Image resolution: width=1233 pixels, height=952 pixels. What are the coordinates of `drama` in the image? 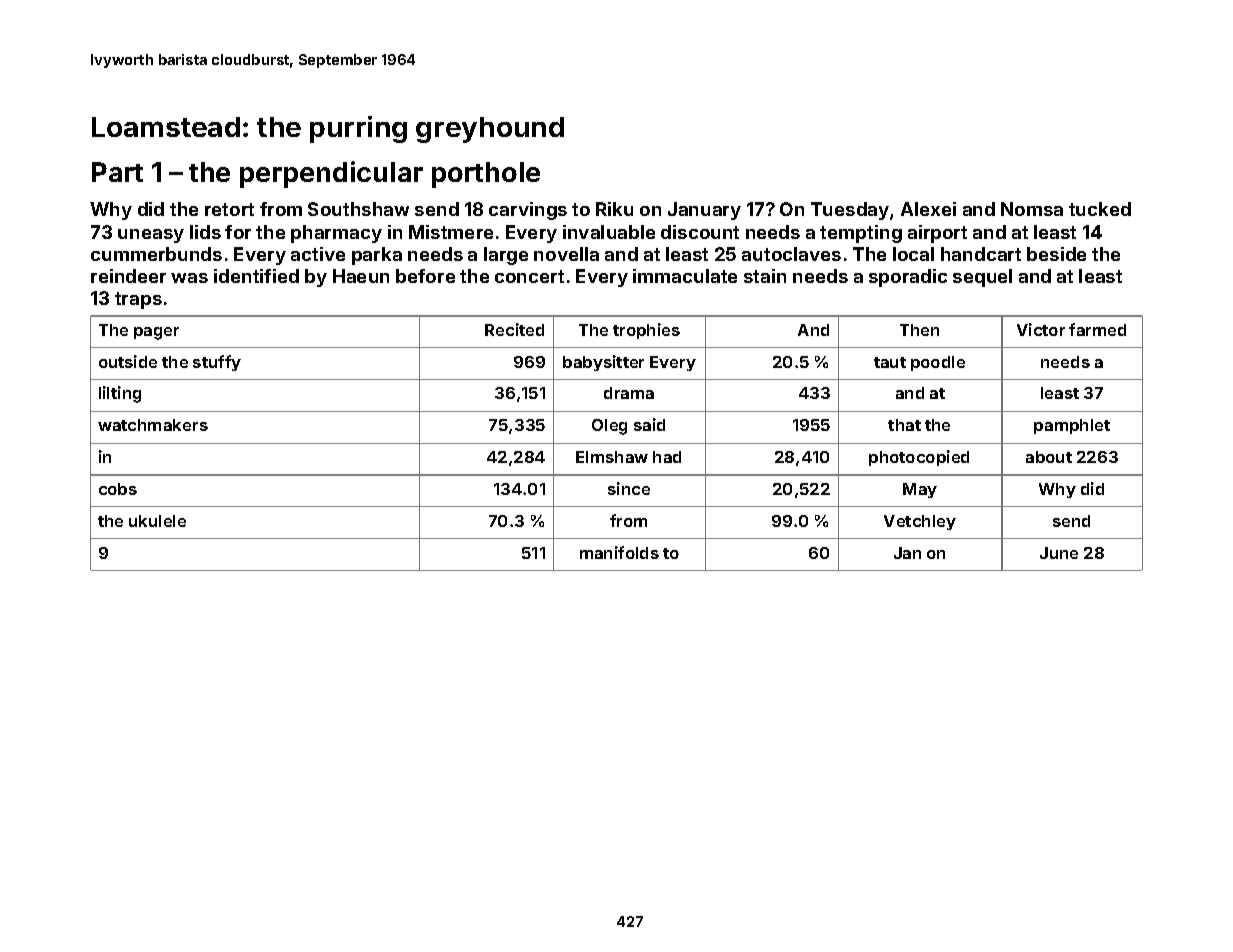 It's located at (629, 393).
